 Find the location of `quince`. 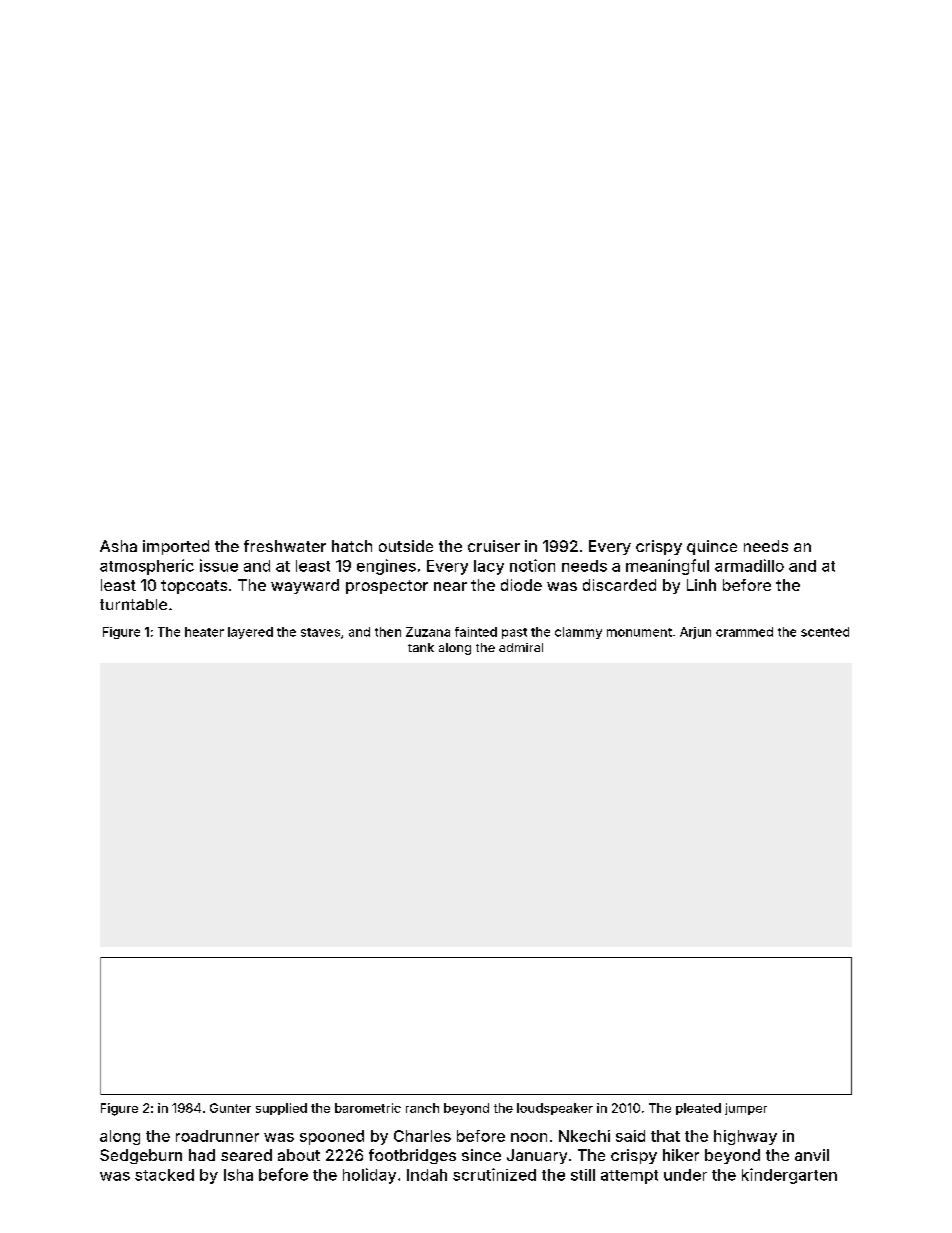

quince is located at coordinates (712, 547).
